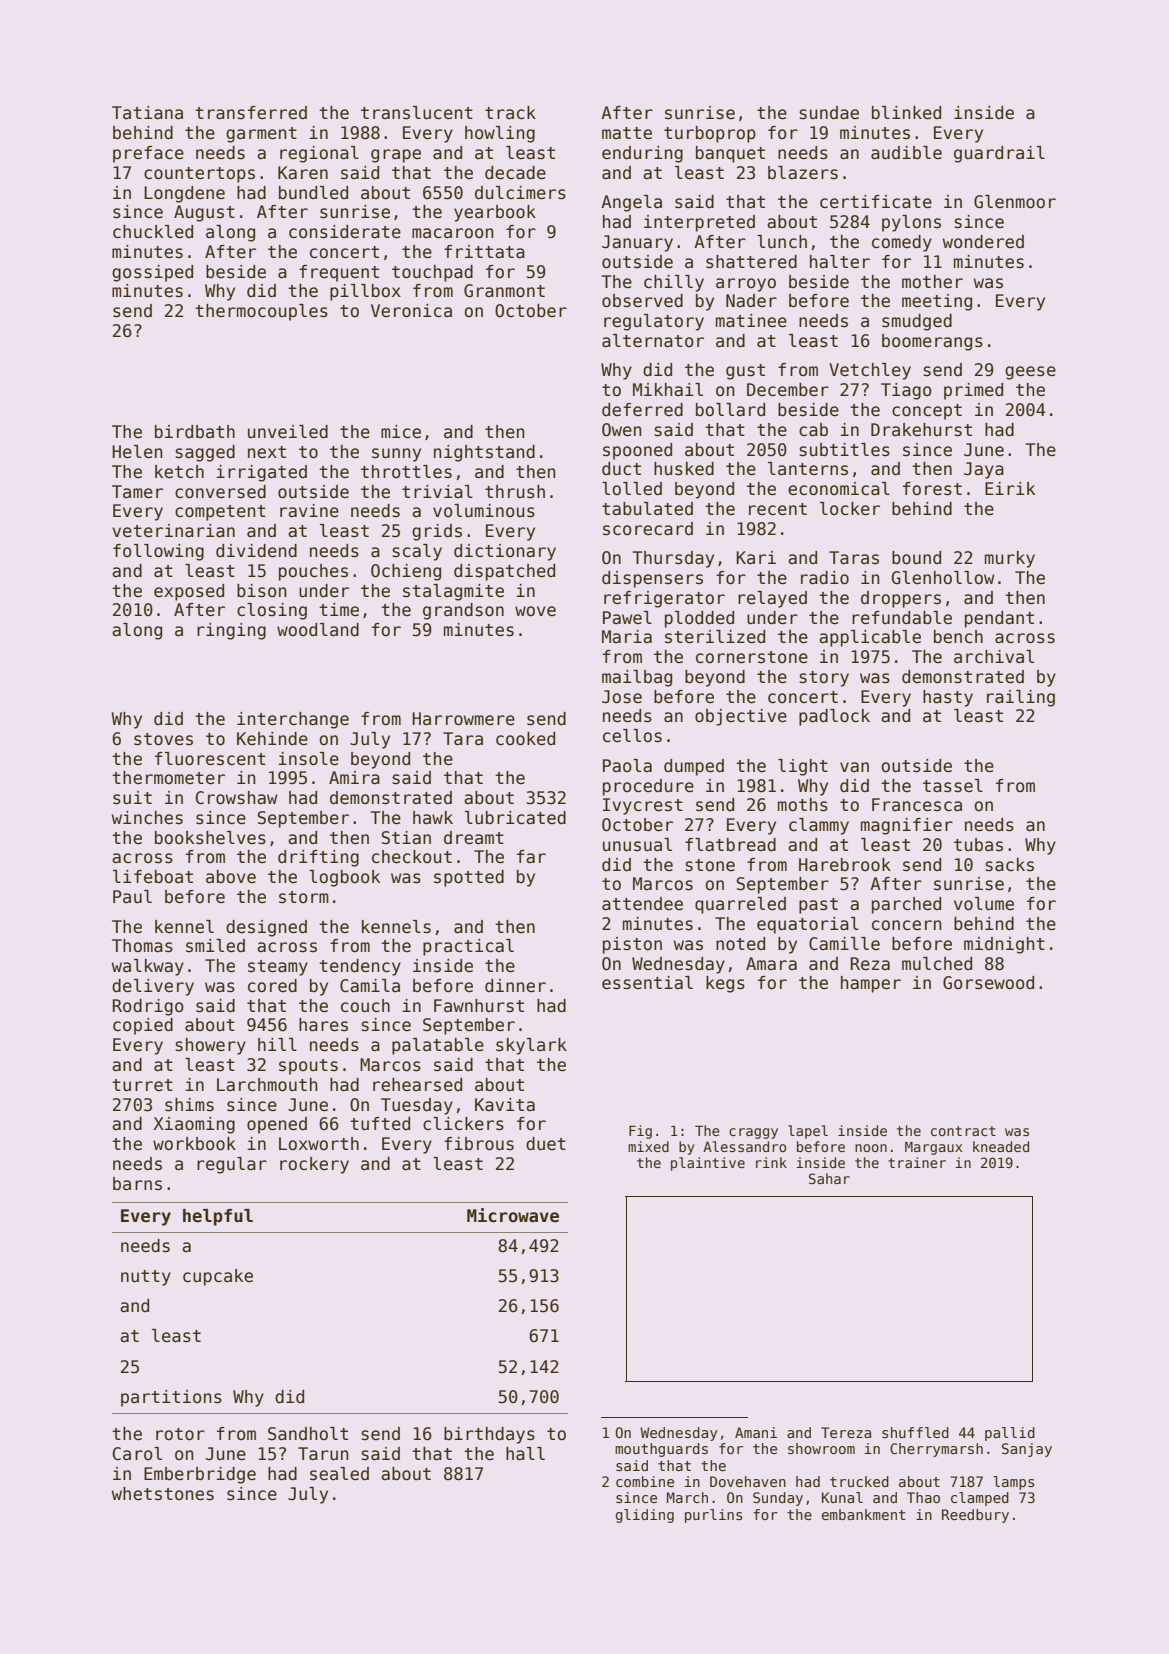 The width and height of the screenshot is (1169, 1654). Describe the element at coordinates (308, 1067) in the screenshot. I see `spouts` at that location.
